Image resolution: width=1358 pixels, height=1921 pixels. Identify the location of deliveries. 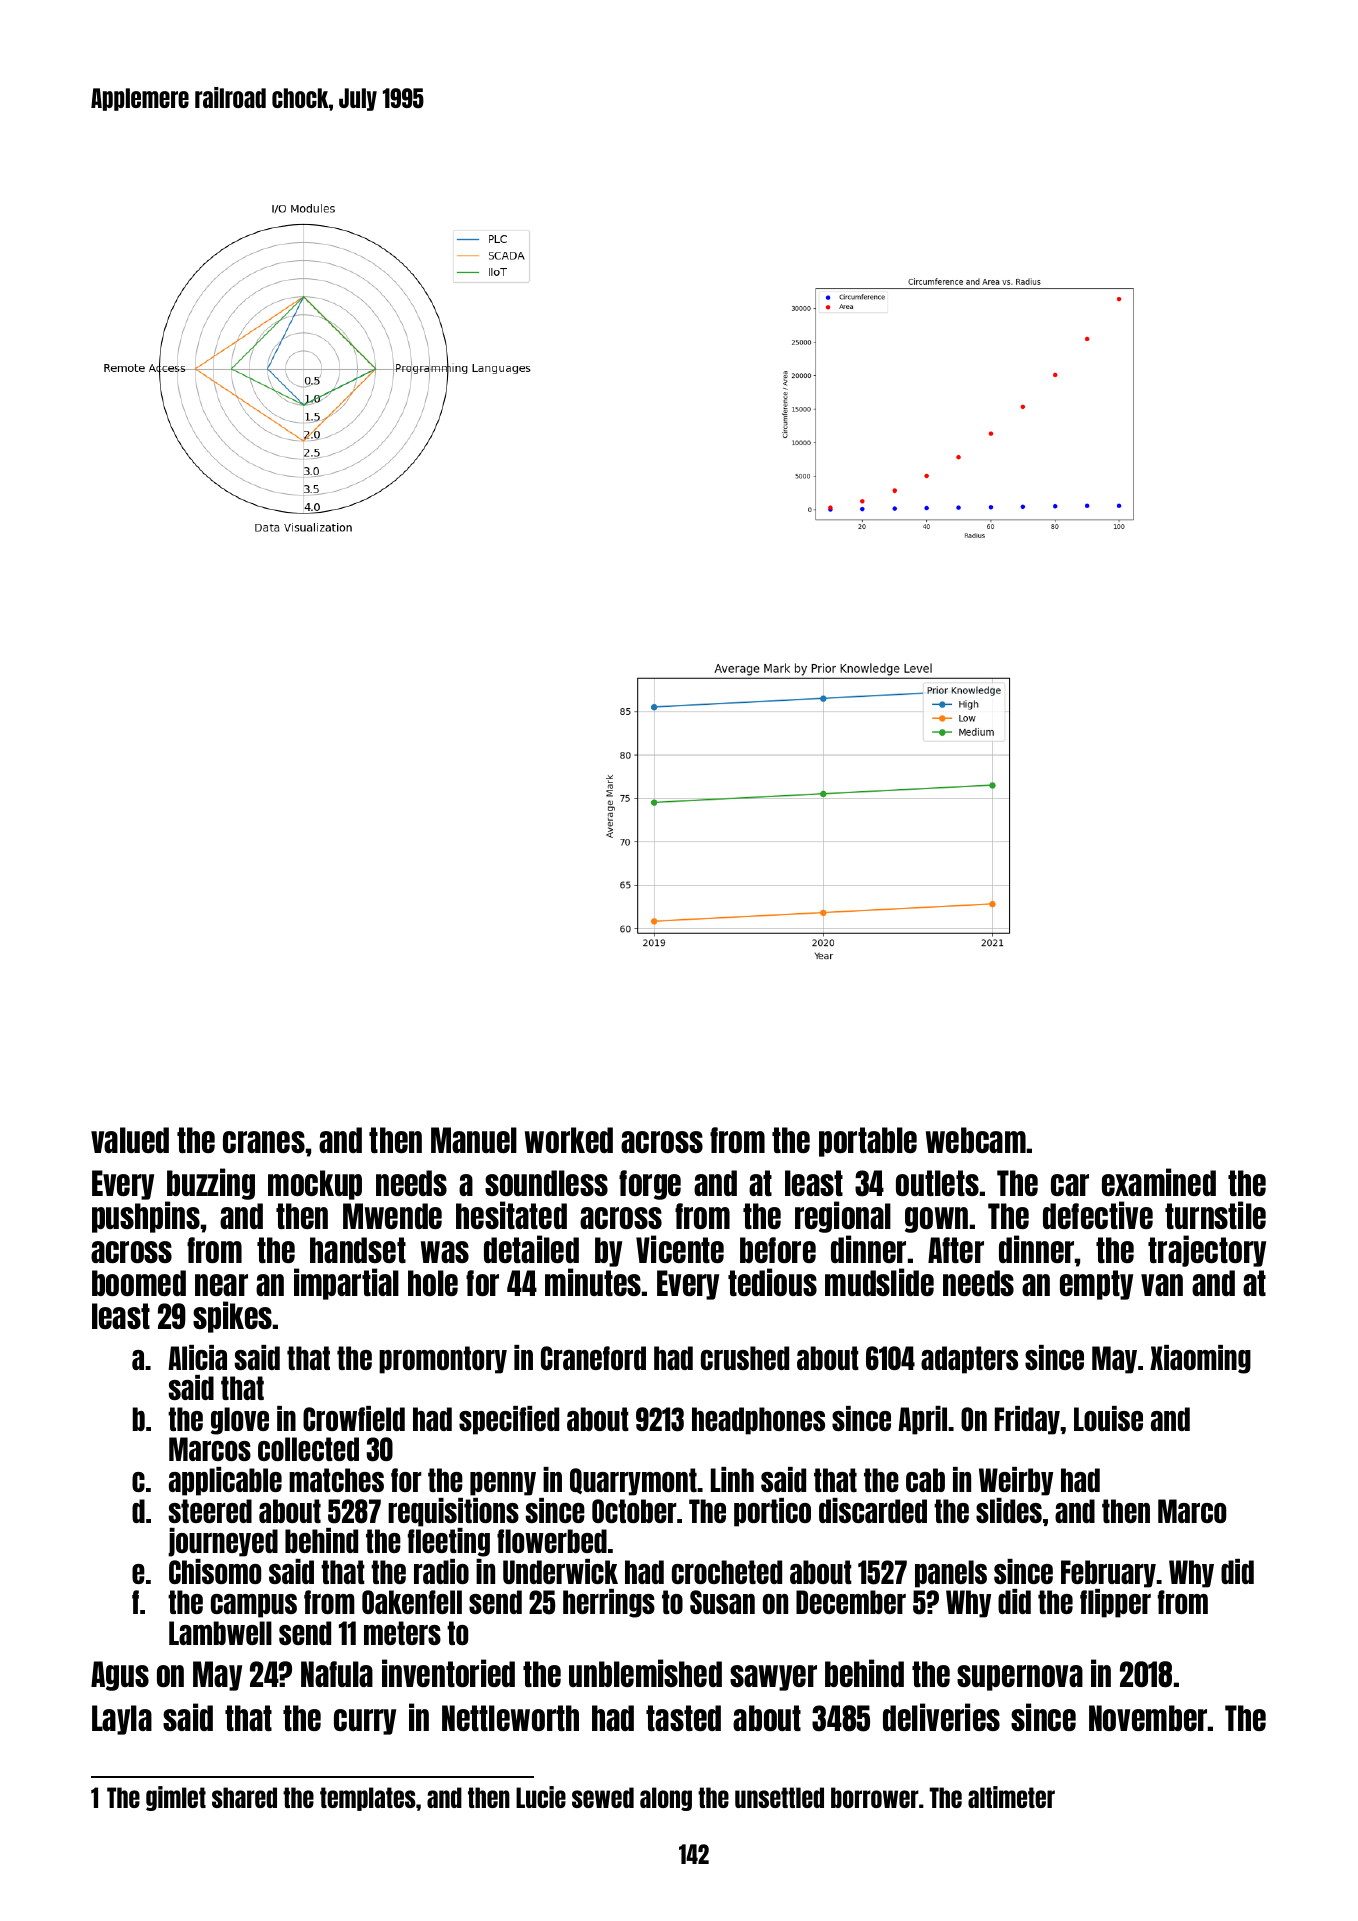
(941, 1717).
